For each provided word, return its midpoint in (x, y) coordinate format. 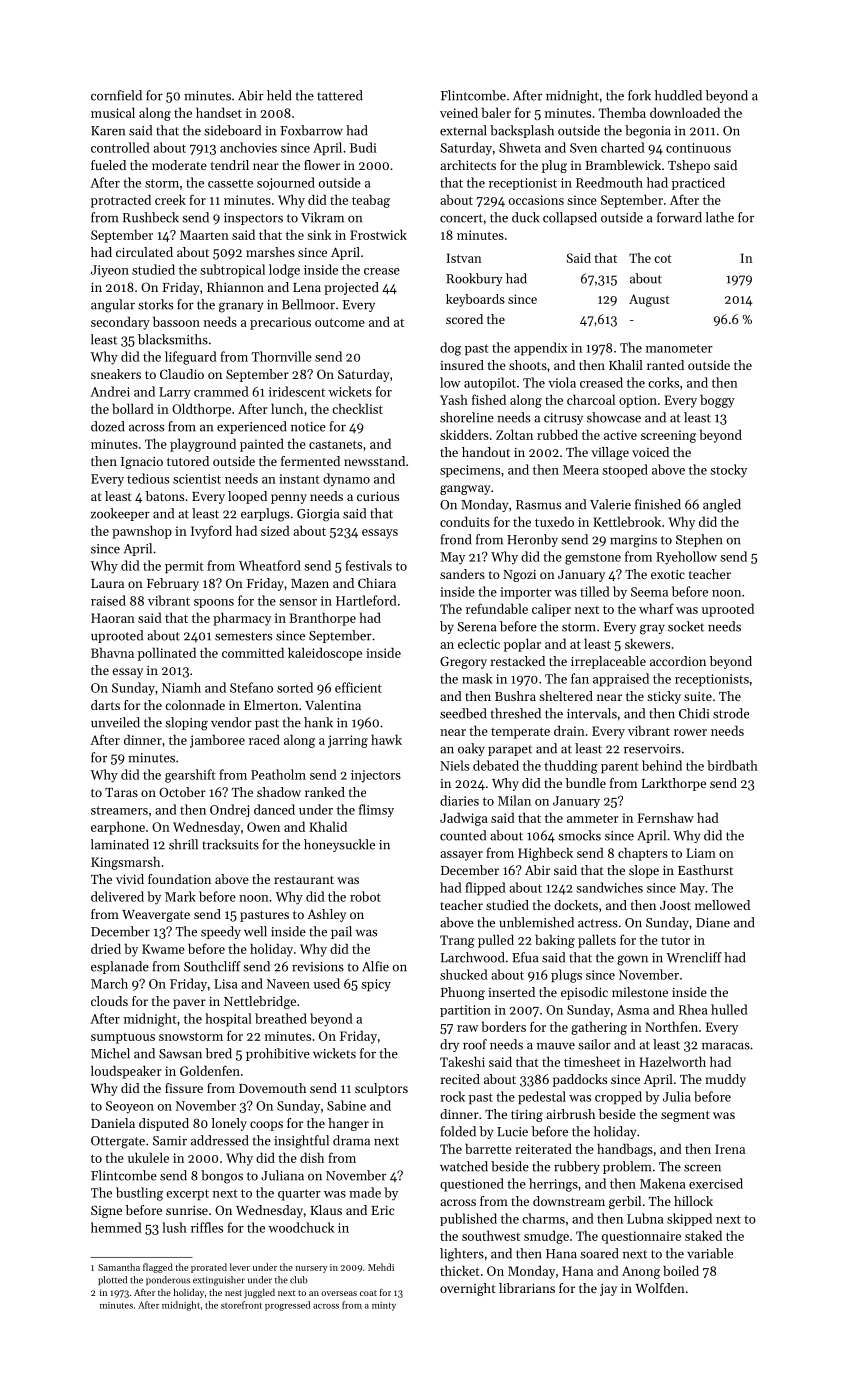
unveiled (115, 722)
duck (525, 217)
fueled (108, 165)
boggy (717, 401)
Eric (382, 1210)
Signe (106, 1211)
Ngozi (519, 576)
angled (722, 506)
